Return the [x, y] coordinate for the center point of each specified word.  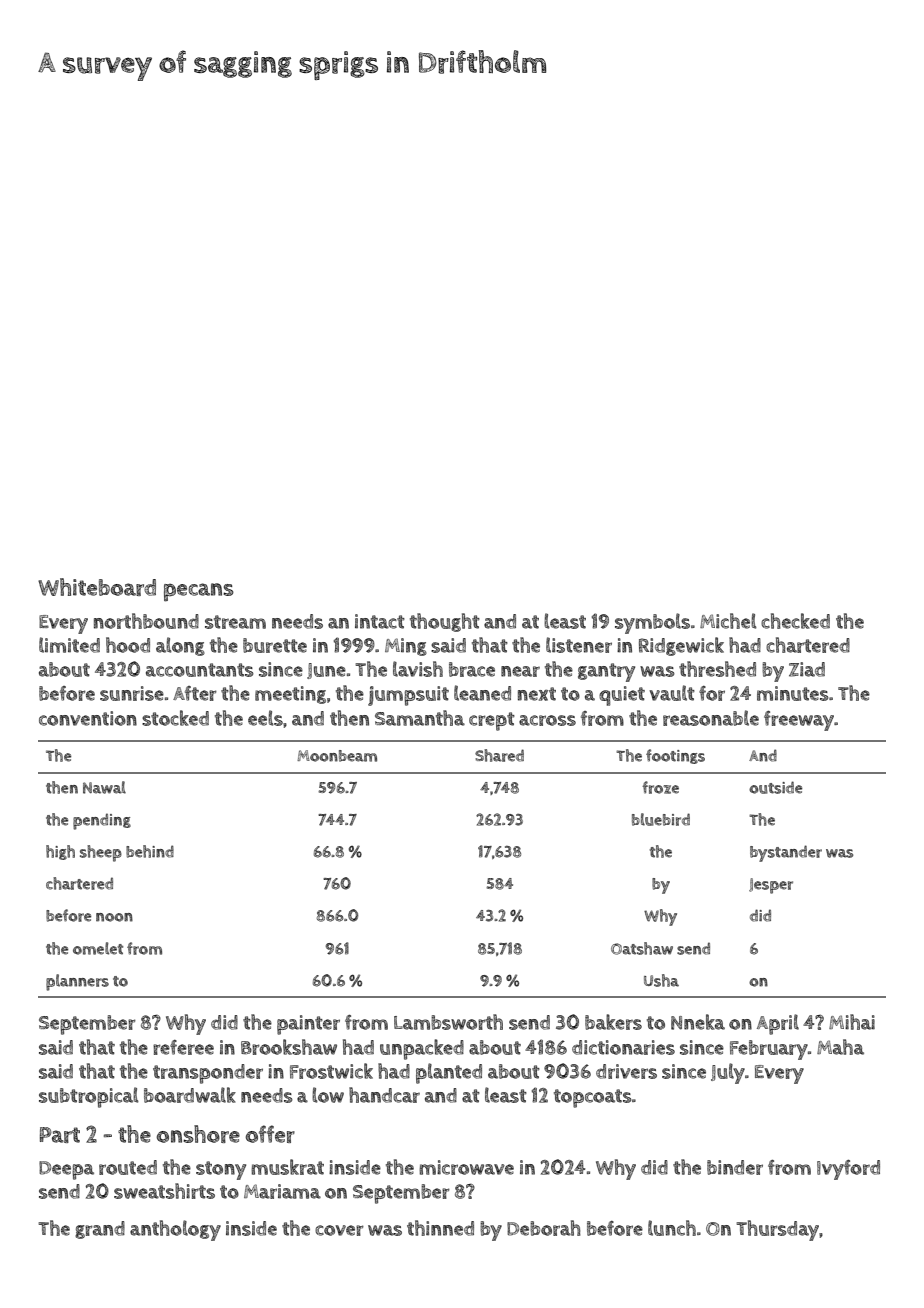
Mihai [852, 1022]
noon [114, 917]
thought [445, 622]
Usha [661, 980]
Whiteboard [97, 587]
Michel [728, 621]
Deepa [66, 1170]
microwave [466, 1167]
